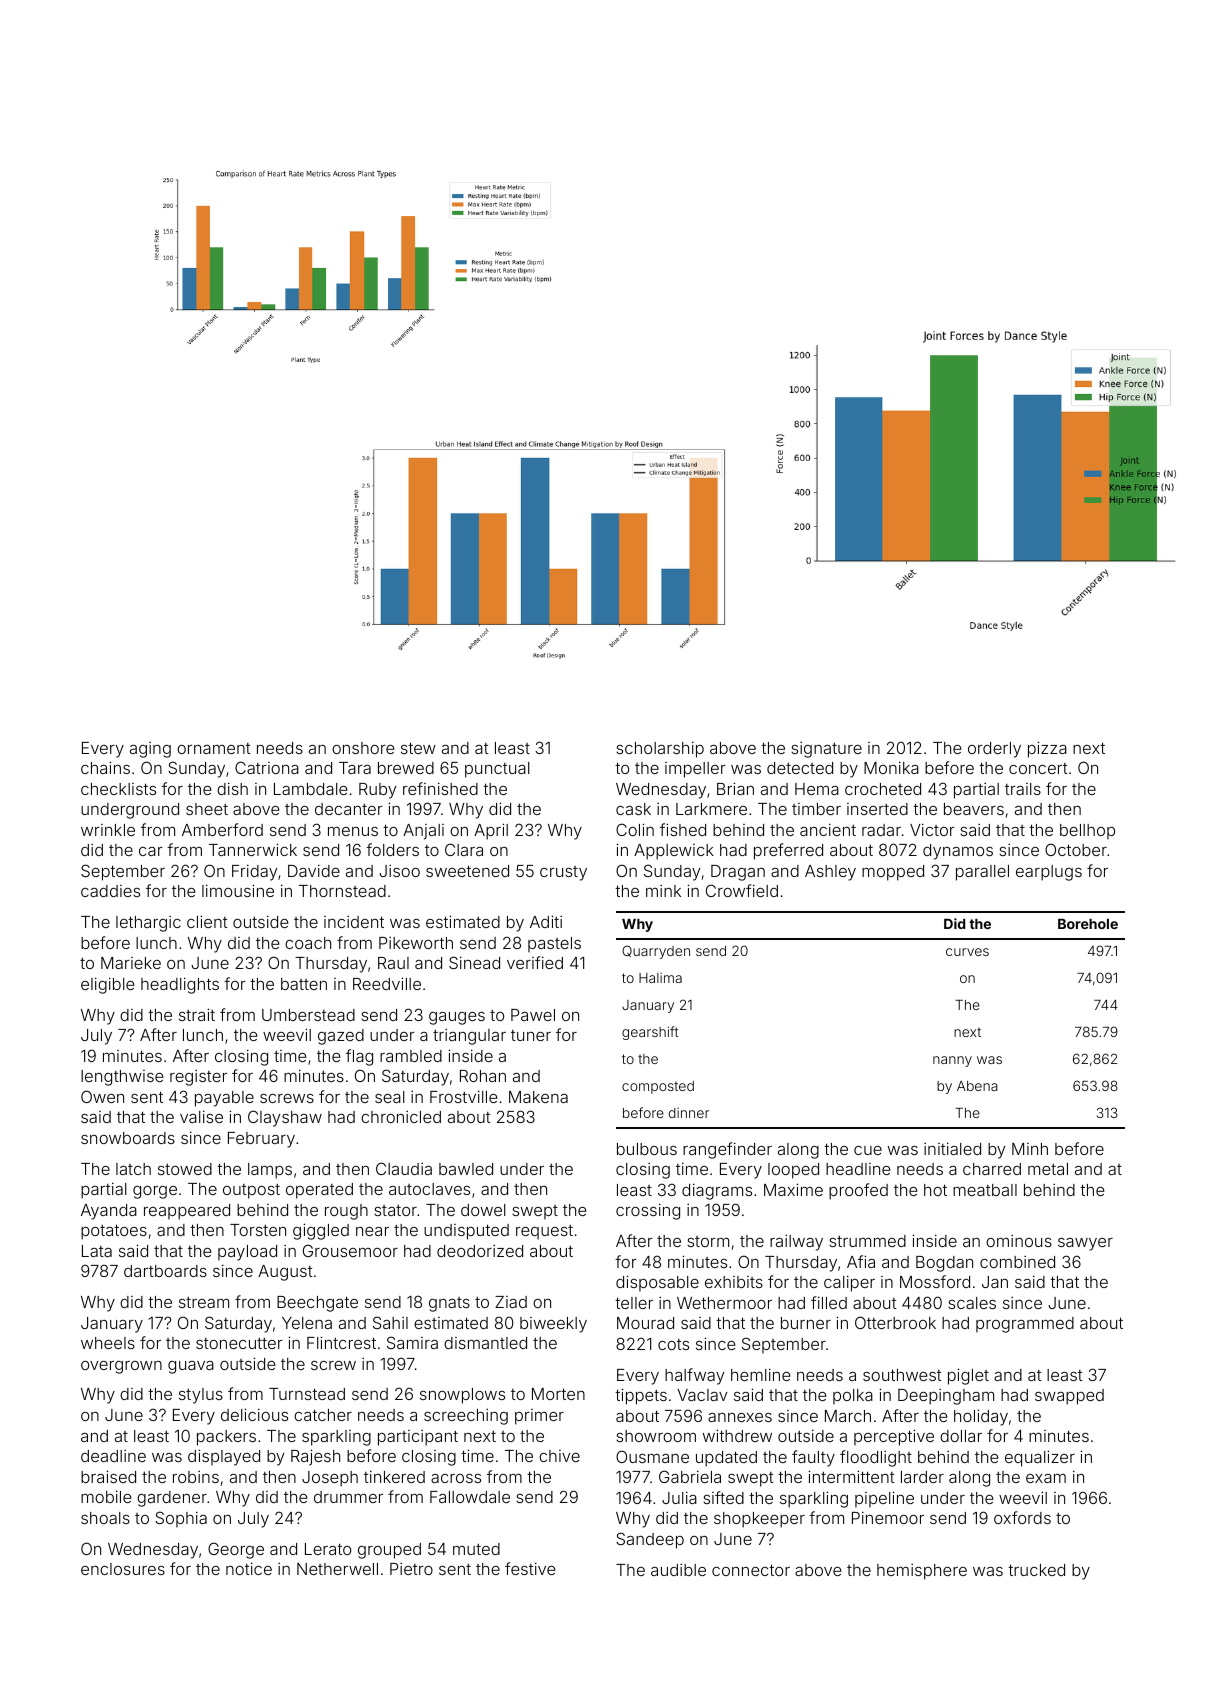  I want to click on bellhop, so click(1087, 831).
